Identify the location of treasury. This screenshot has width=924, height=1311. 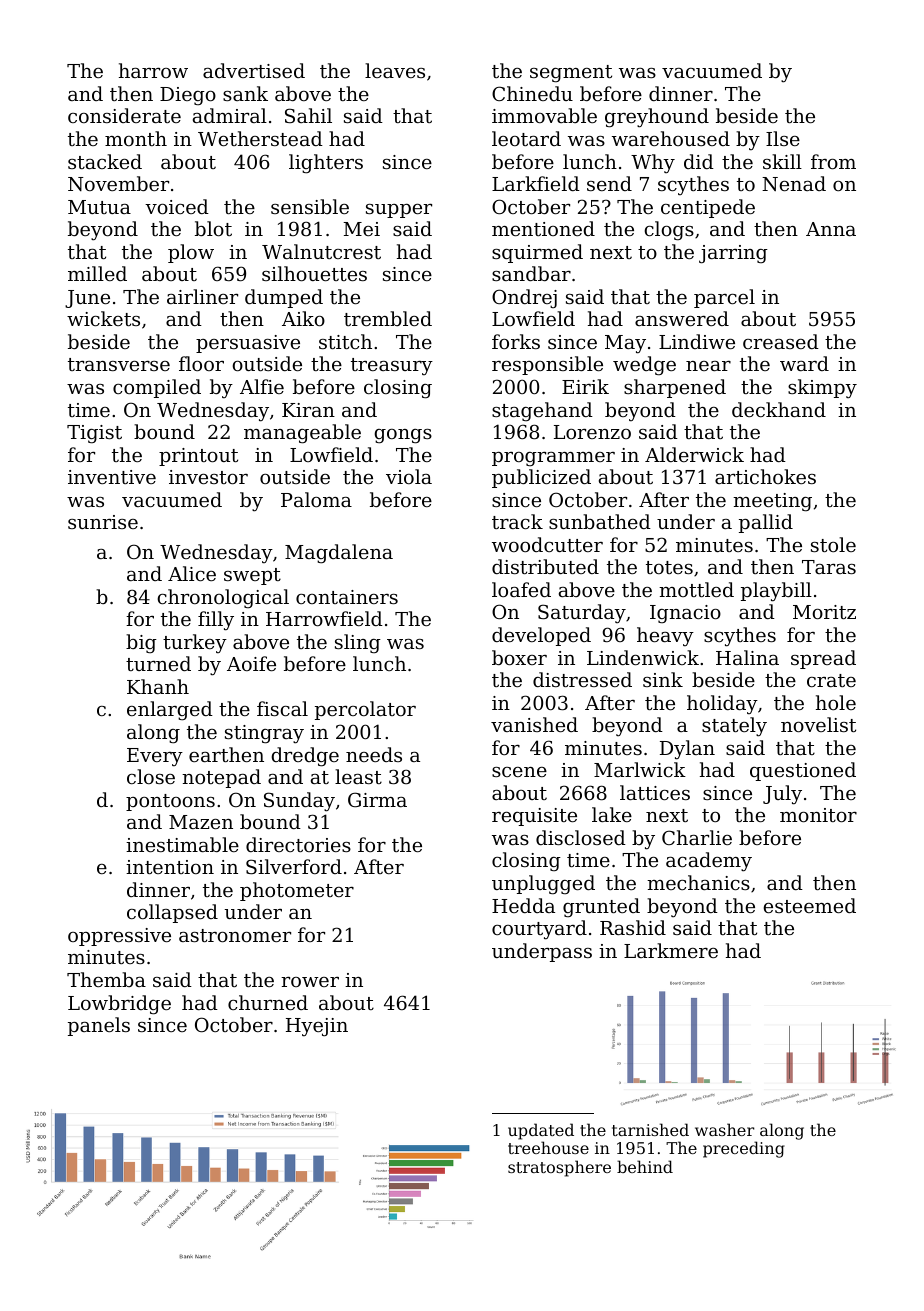
(392, 366).
